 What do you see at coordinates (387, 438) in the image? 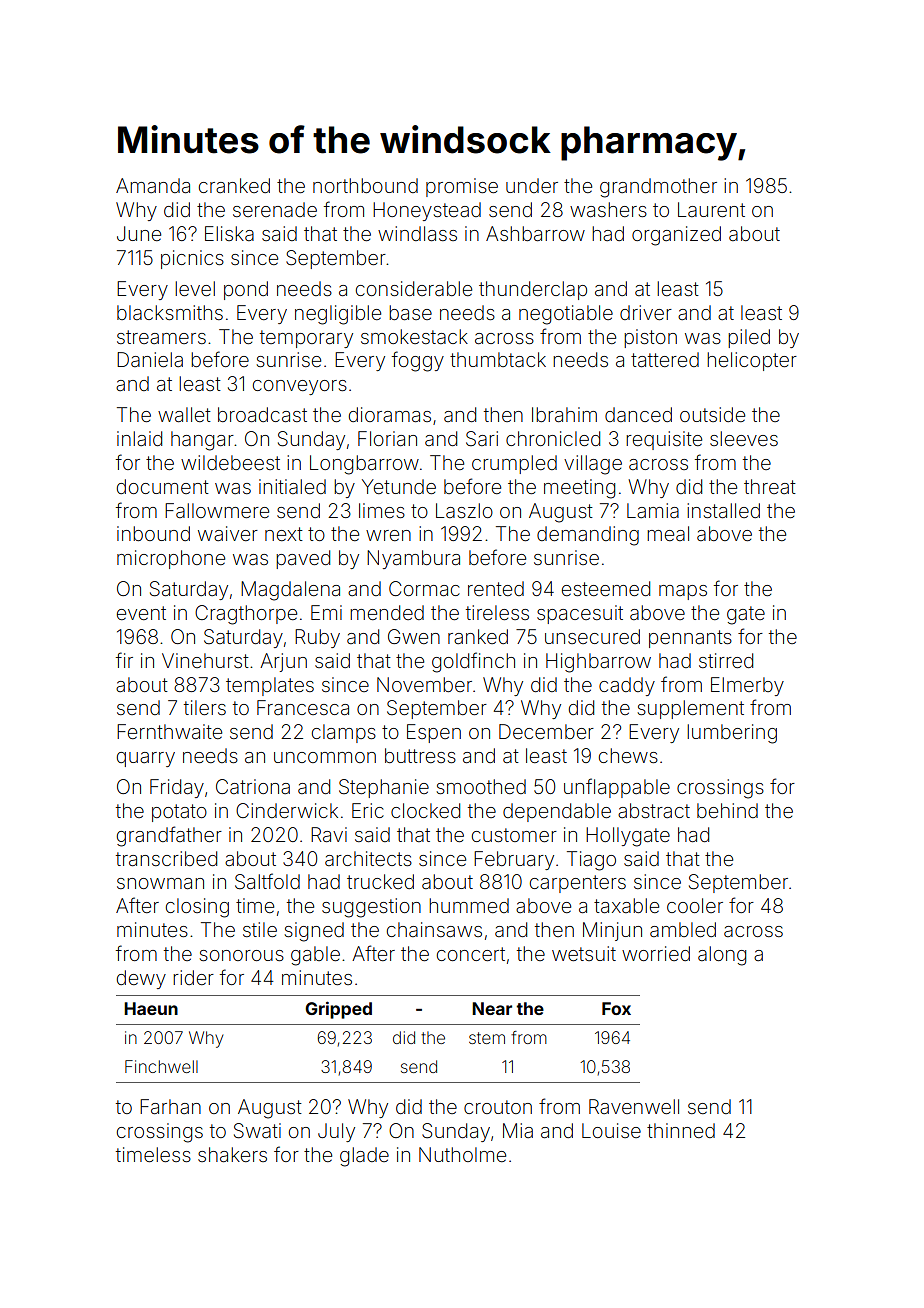
I see `Florian` at bounding box center [387, 438].
